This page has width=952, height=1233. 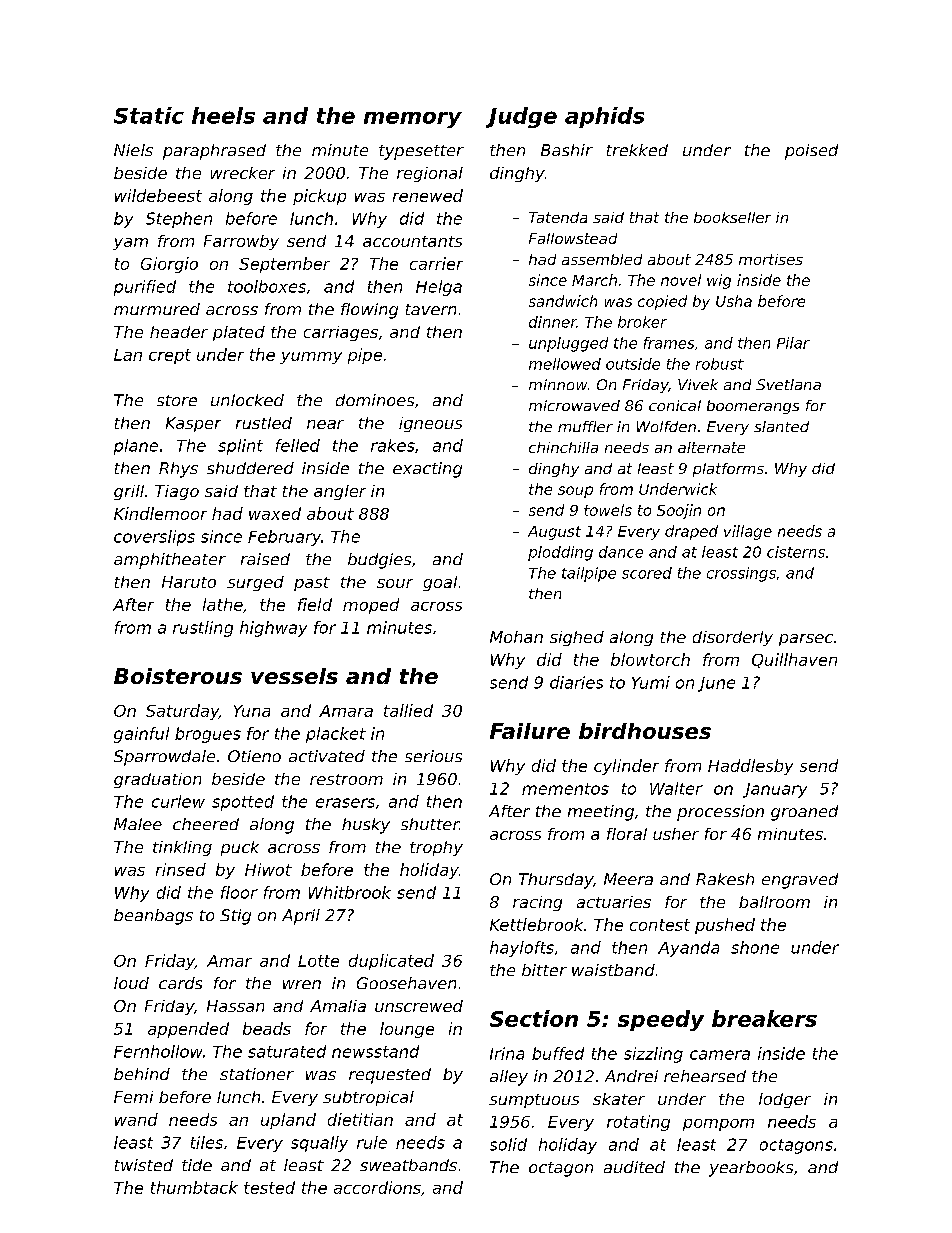 I want to click on loud, so click(x=131, y=983).
